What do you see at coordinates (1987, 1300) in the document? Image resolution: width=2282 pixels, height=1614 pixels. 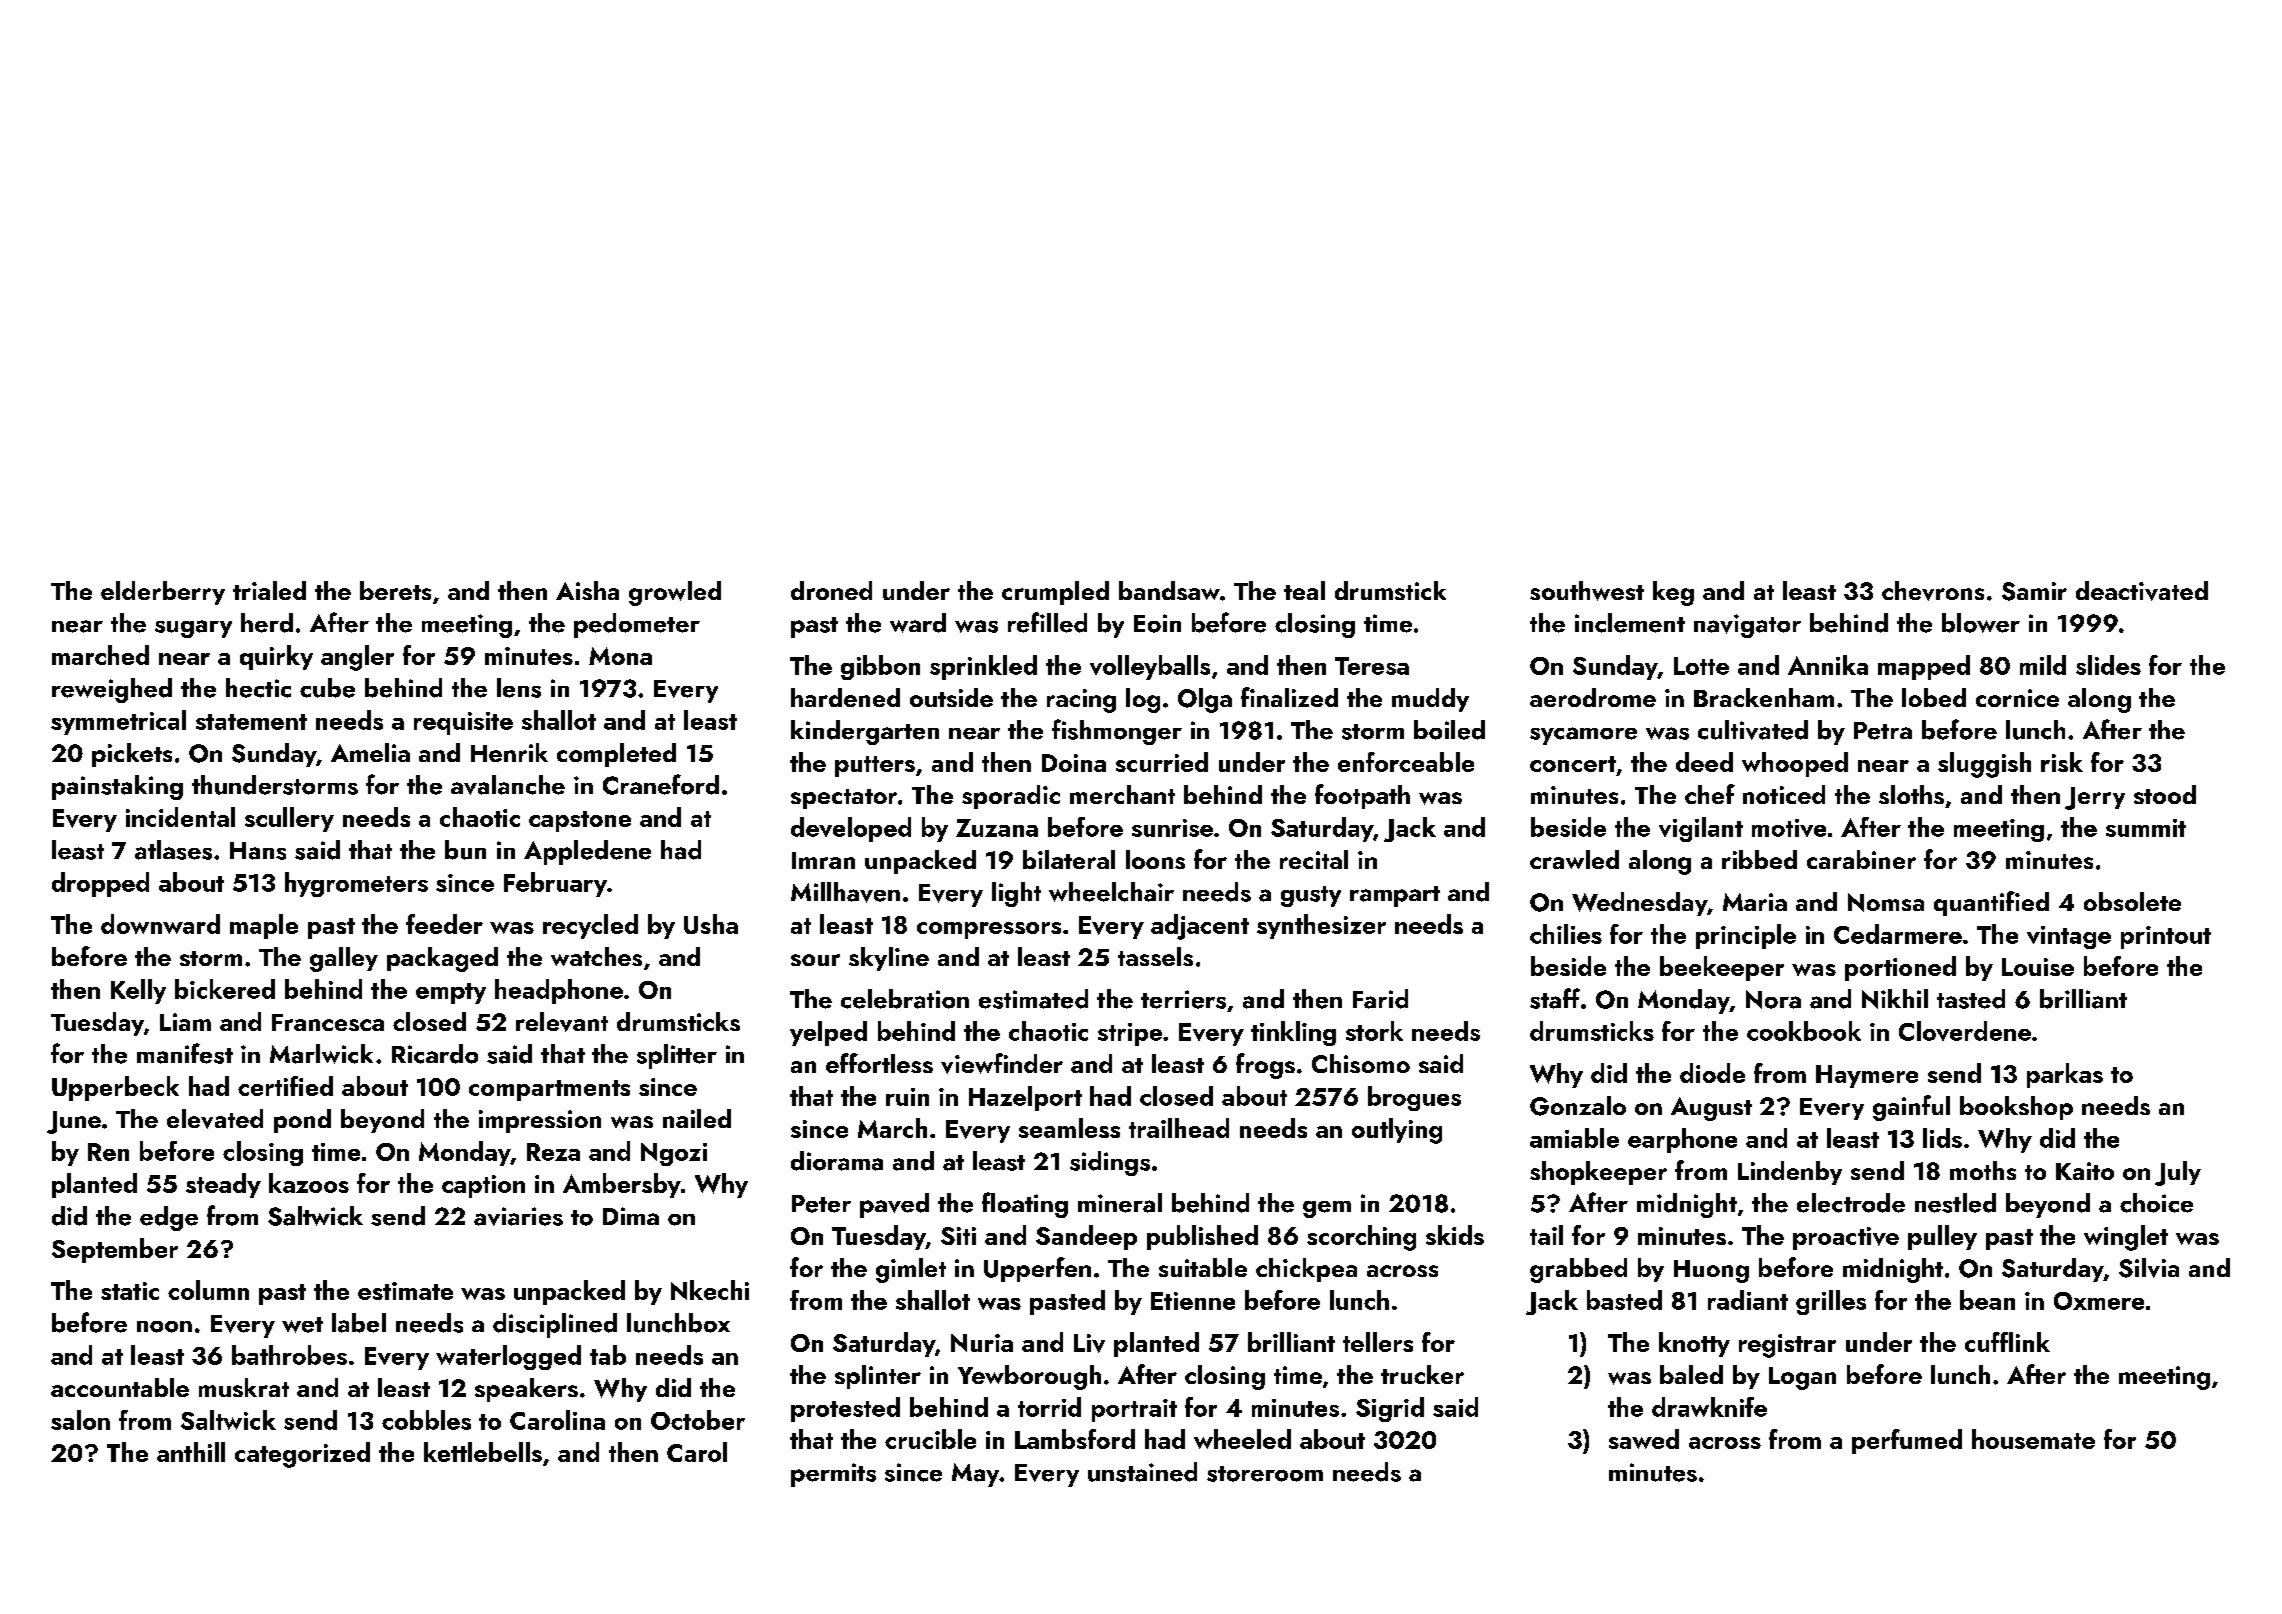 I see `bean` at bounding box center [1987, 1300].
